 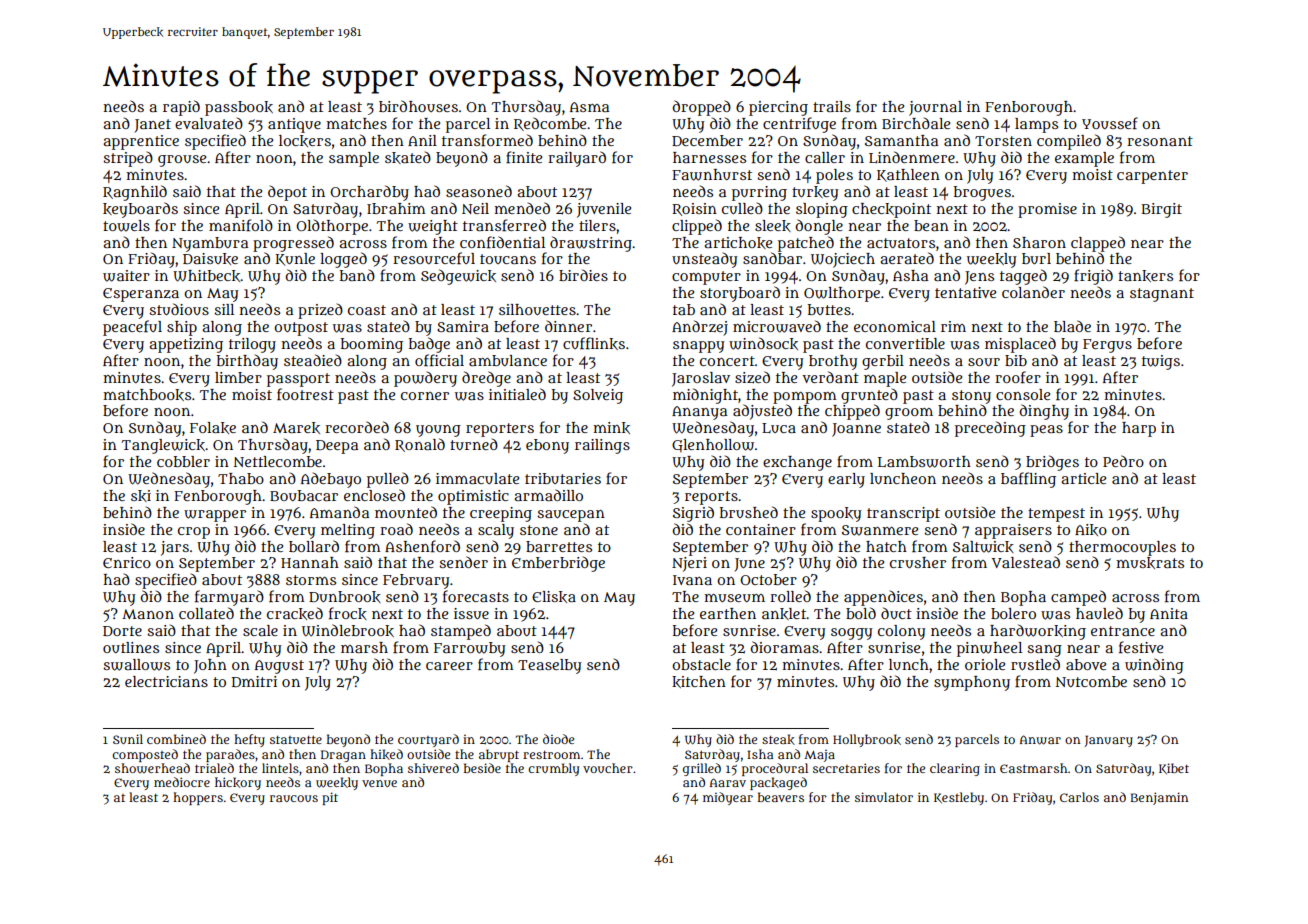 I want to click on birdhouses, so click(x=418, y=106).
